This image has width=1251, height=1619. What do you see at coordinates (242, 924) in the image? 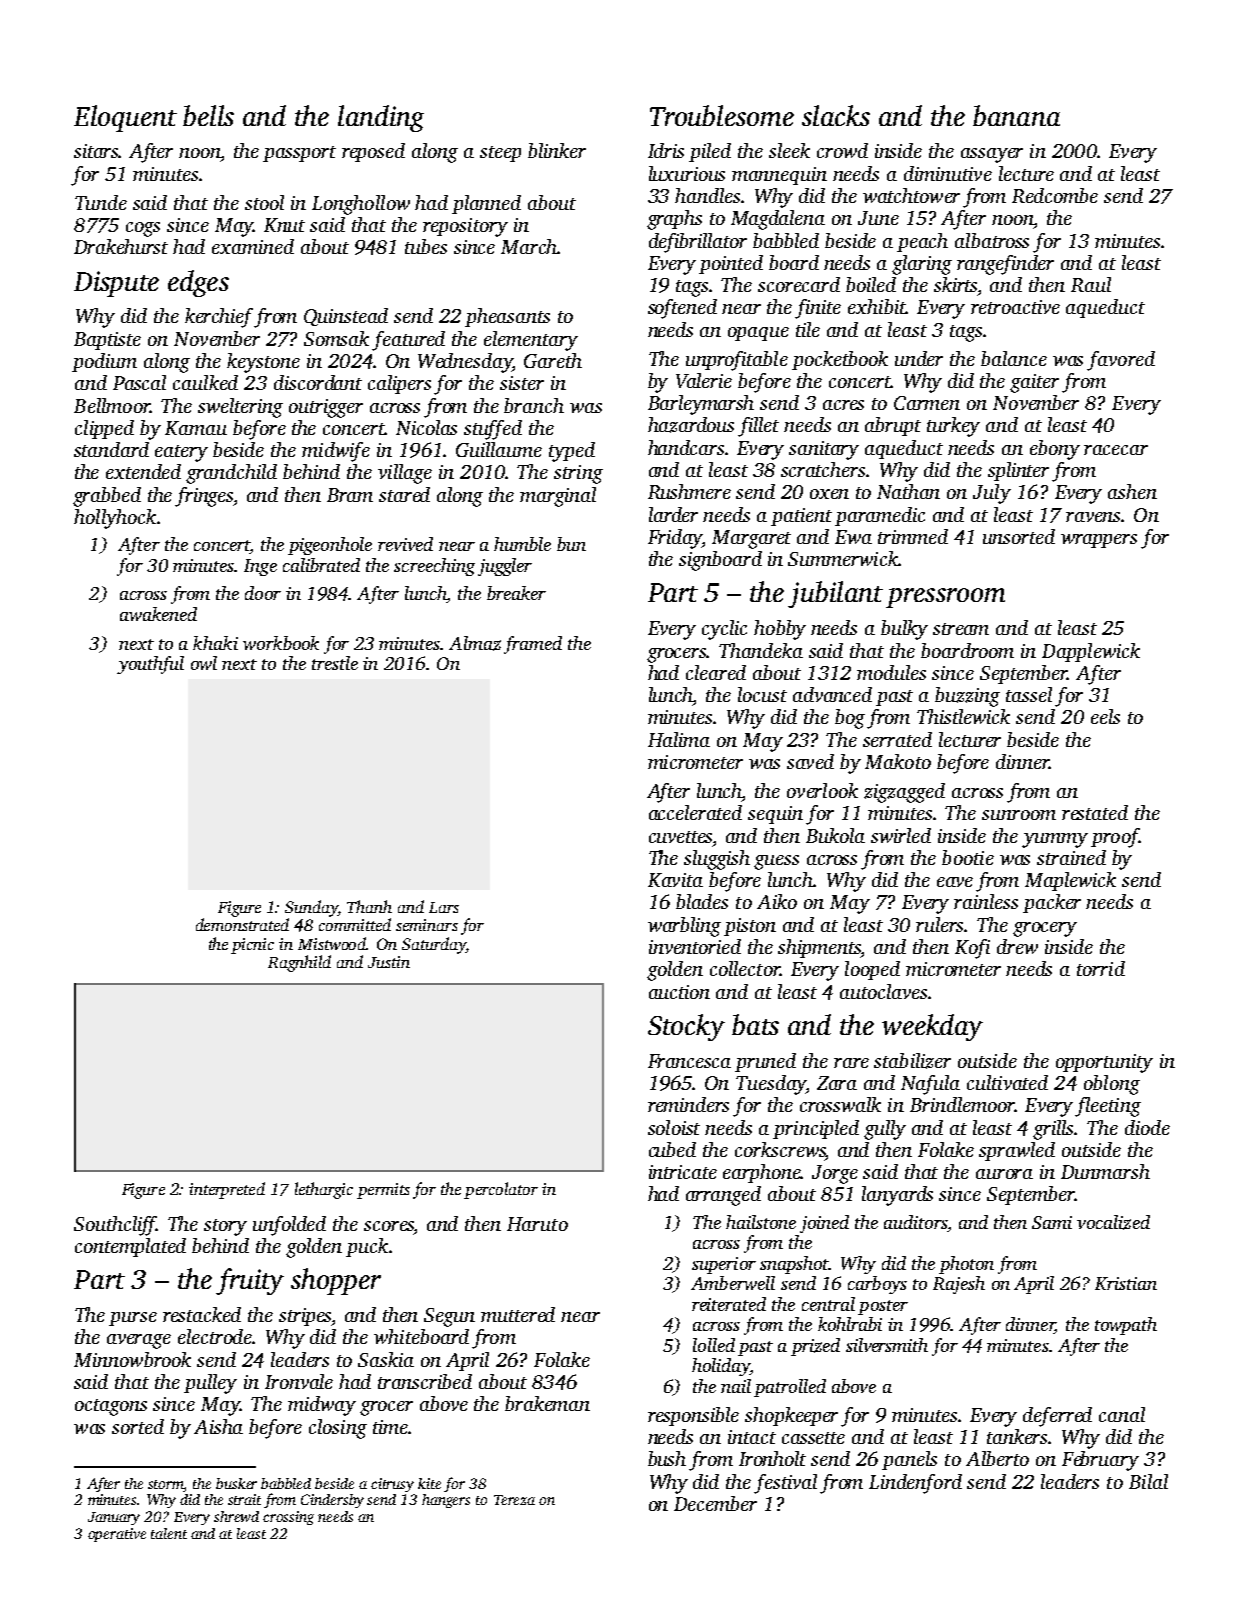
I see `demonstrated` at bounding box center [242, 924].
